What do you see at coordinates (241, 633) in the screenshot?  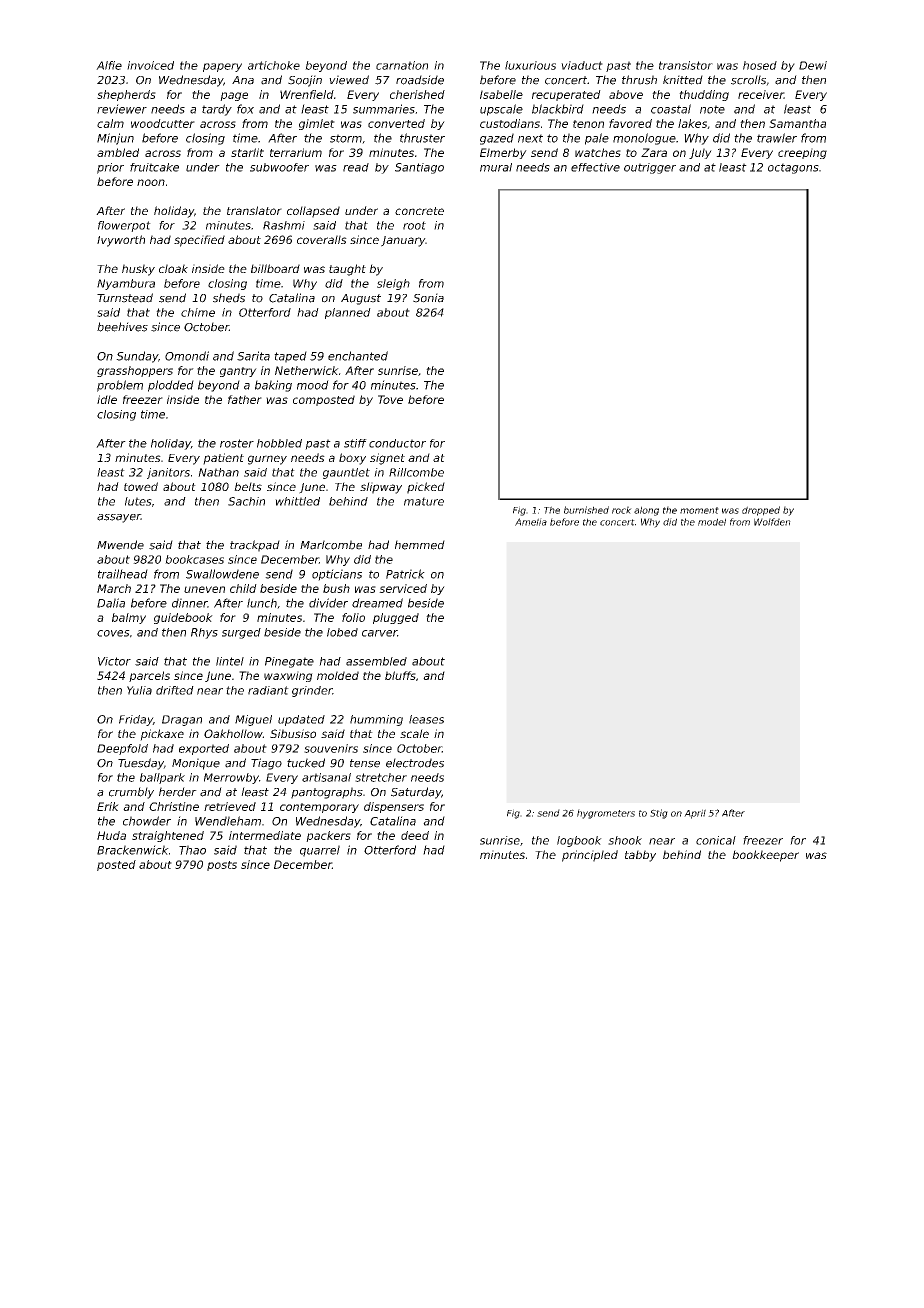 I see `surged` at bounding box center [241, 633].
